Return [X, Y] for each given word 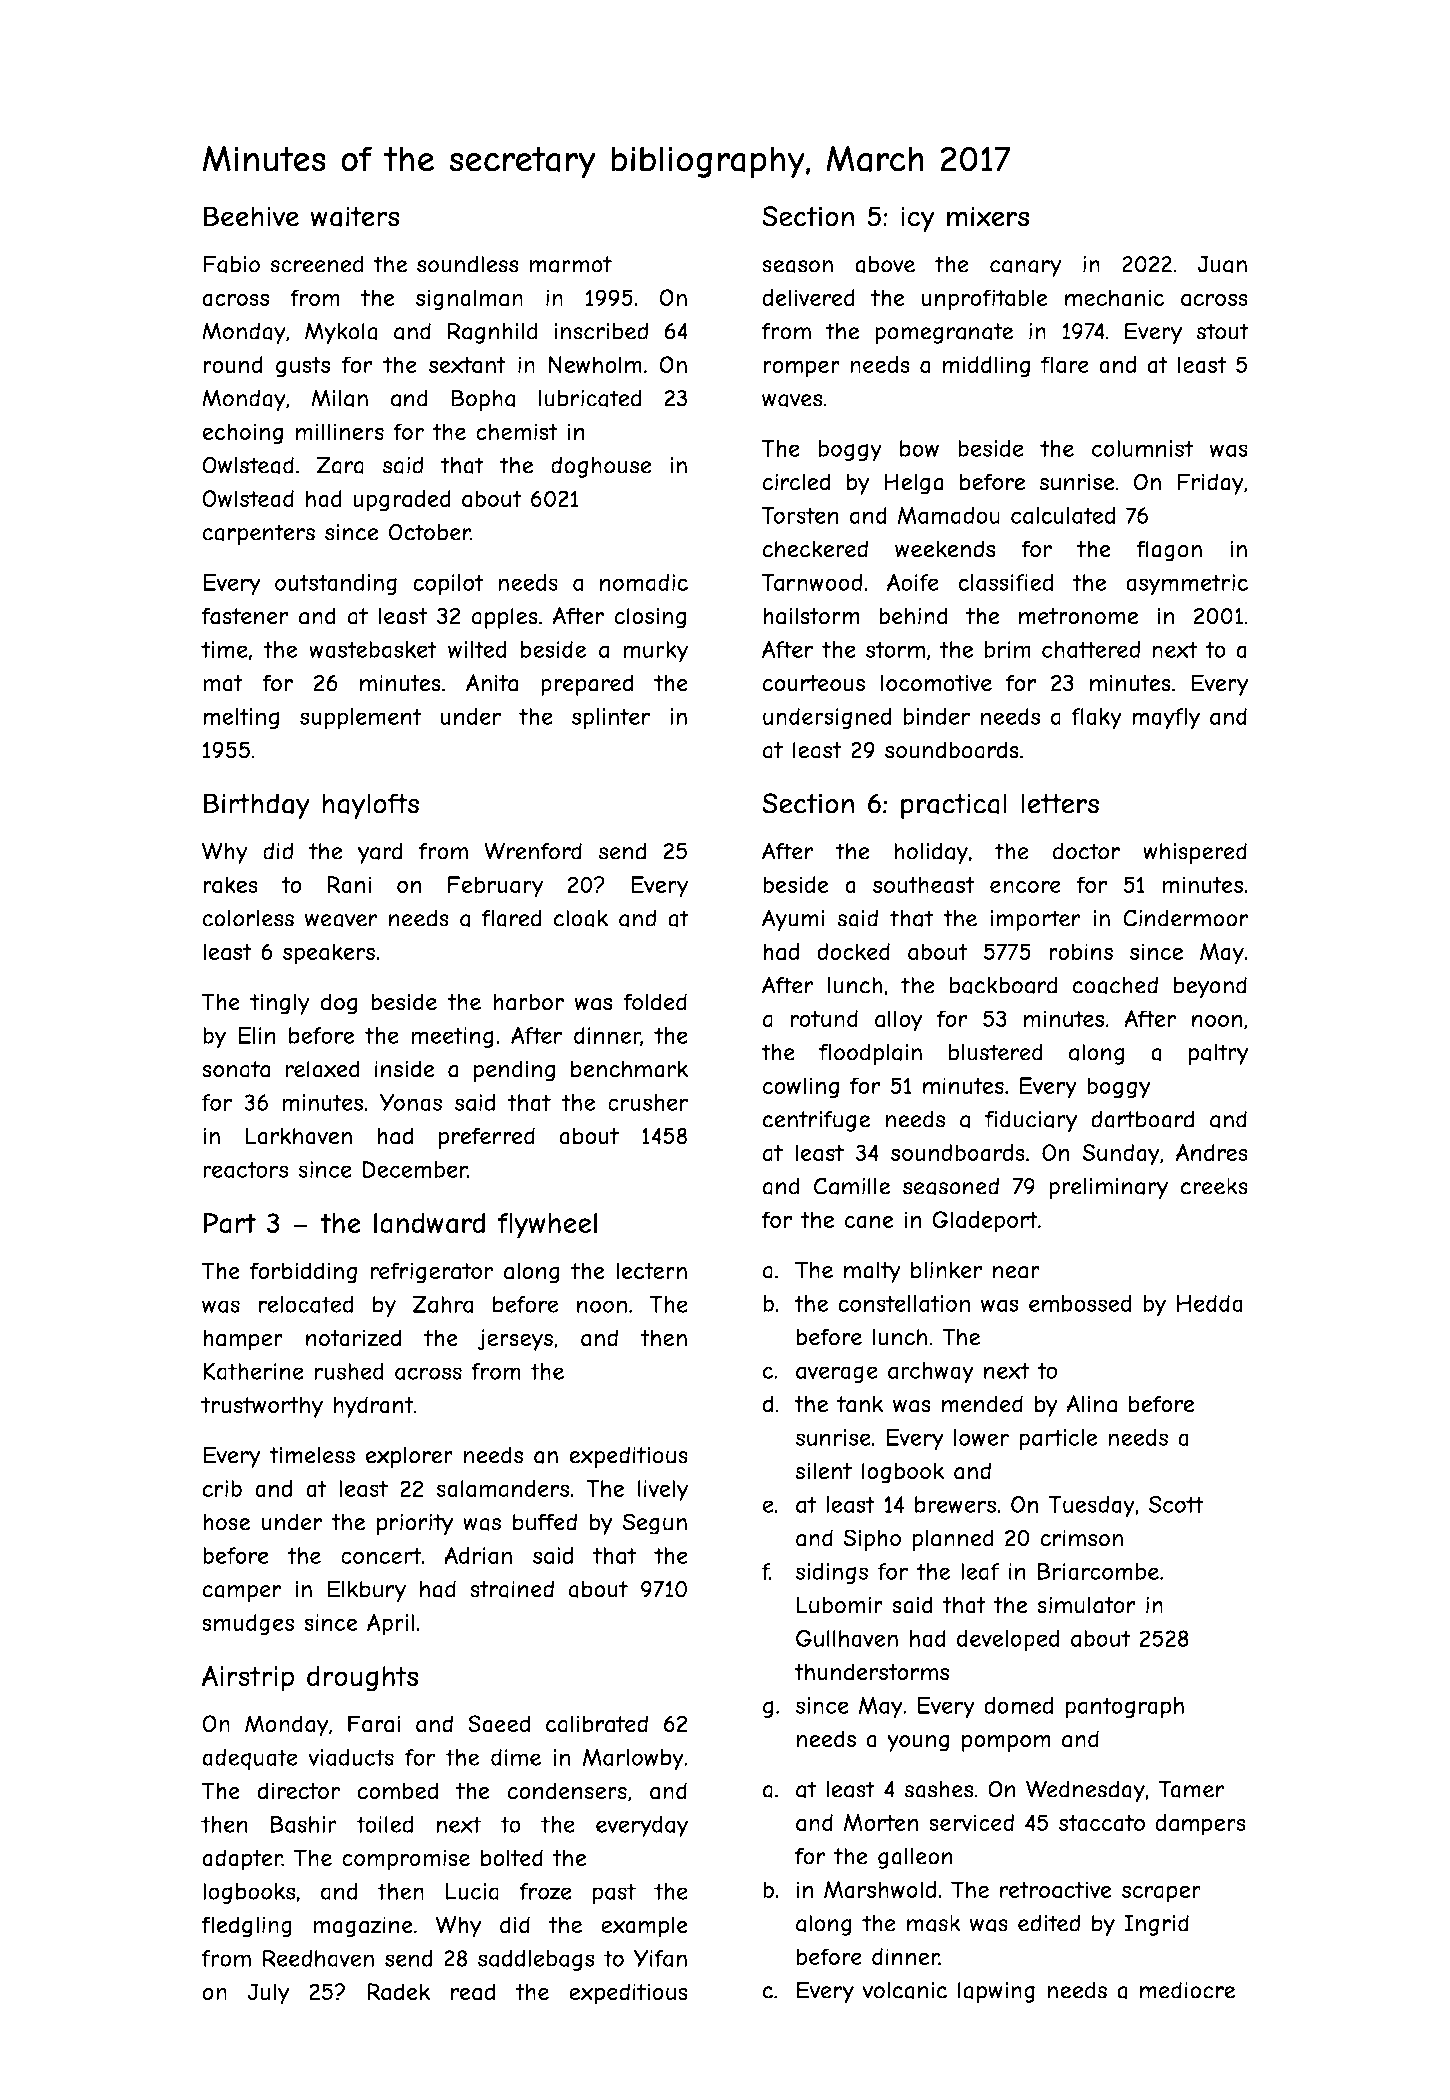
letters [1060, 803]
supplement [361, 719]
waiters [354, 216]
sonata [236, 1069]
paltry [1218, 1054]
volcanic [904, 1990]
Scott [1176, 1504]
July [268, 1994]
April [390, 1625]
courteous [813, 683]
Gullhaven [847, 1638]
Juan [1222, 264]
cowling [800, 1088]
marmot [570, 264]
